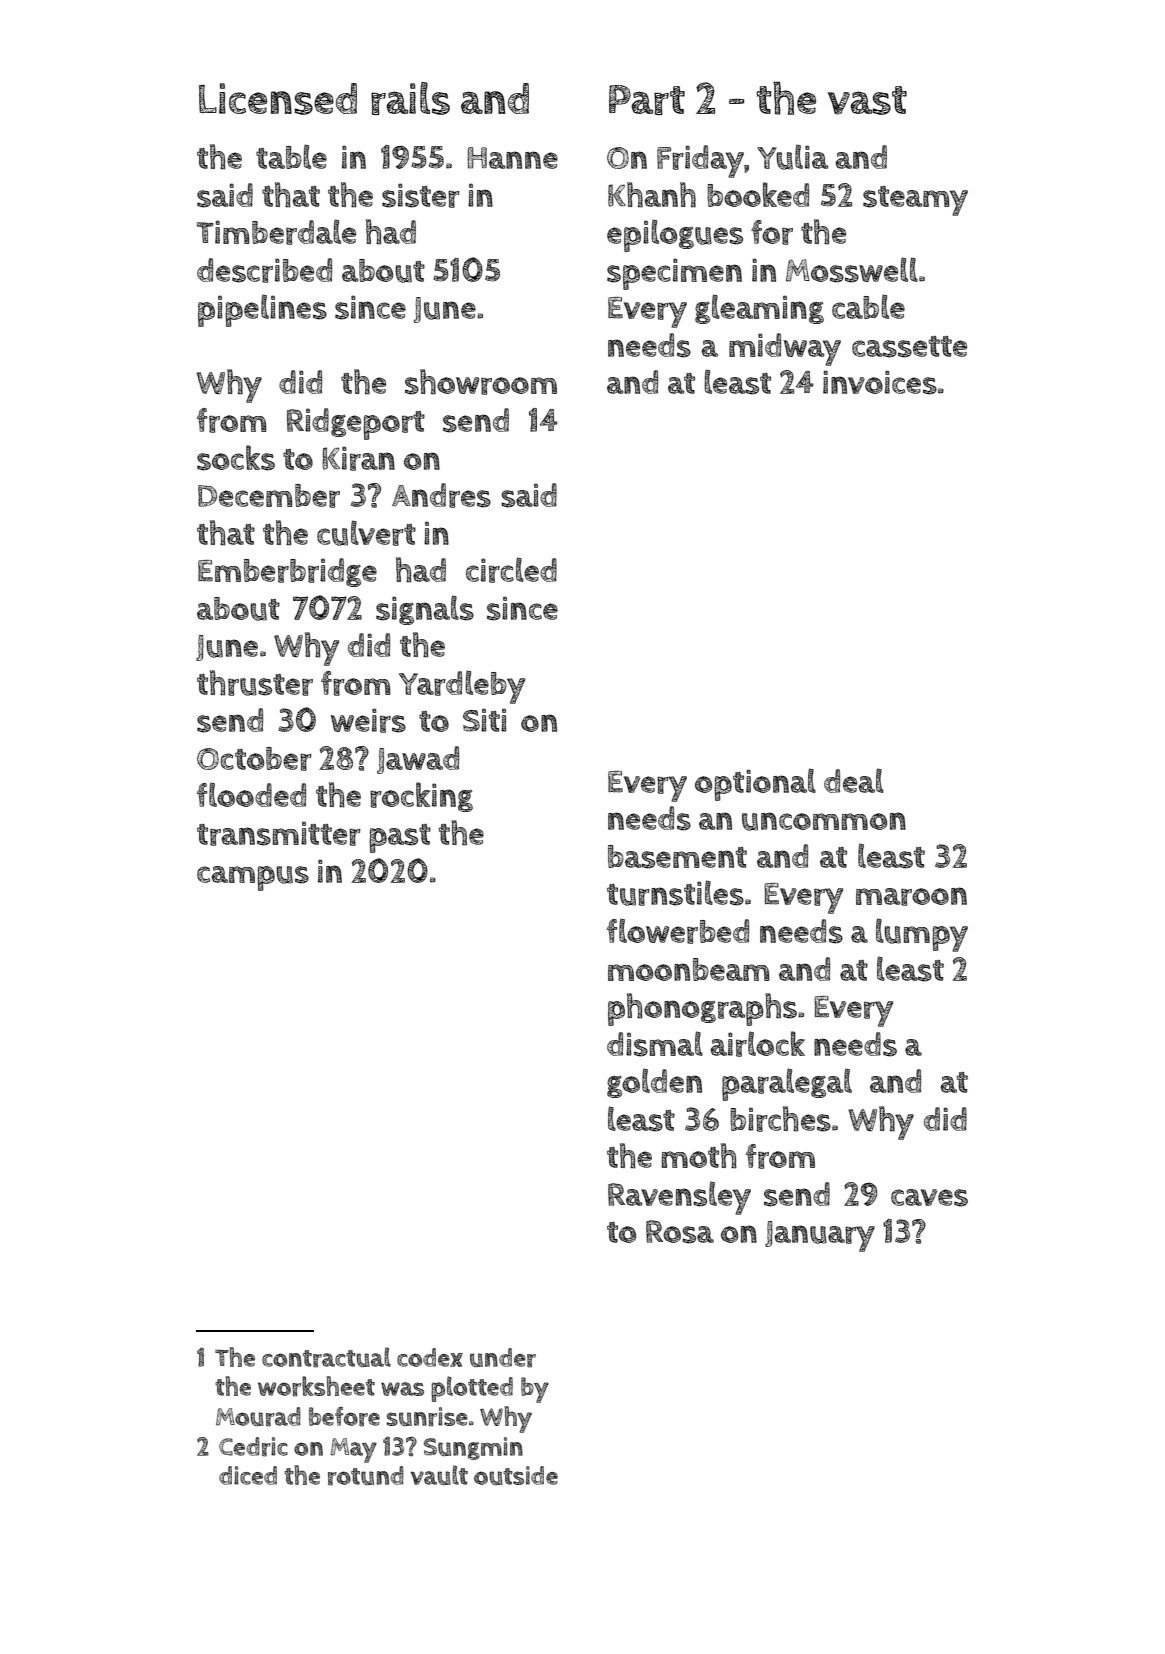 The height and width of the screenshot is (1654, 1165). I want to click on Timberdale, so click(276, 232).
